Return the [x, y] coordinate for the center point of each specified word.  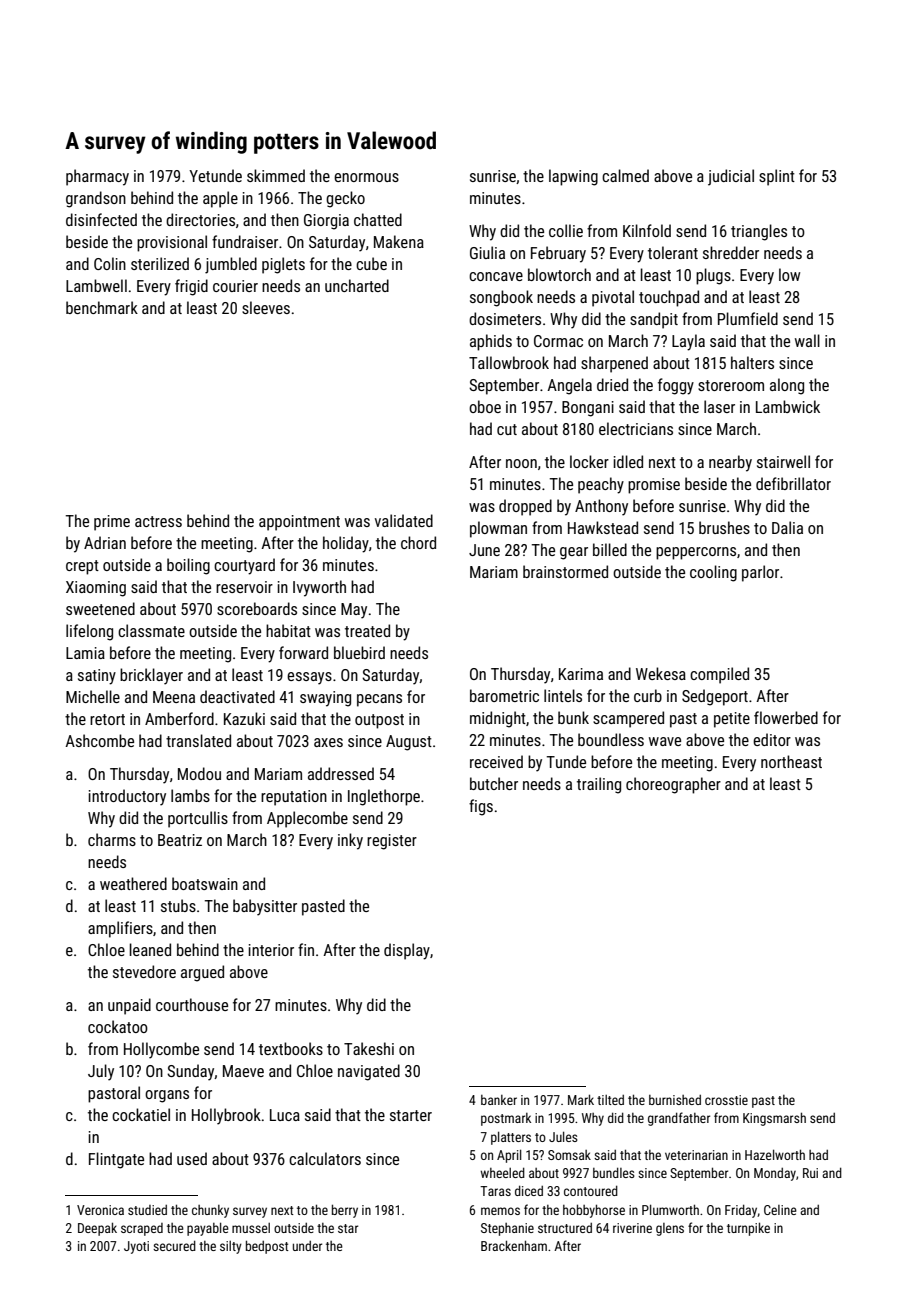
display [407, 951]
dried [612, 384]
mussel [251, 1228]
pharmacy [97, 177]
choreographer [673, 785]
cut [507, 429]
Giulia [487, 252]
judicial [731, 177]
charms [112, 839]
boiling [188, 566]
